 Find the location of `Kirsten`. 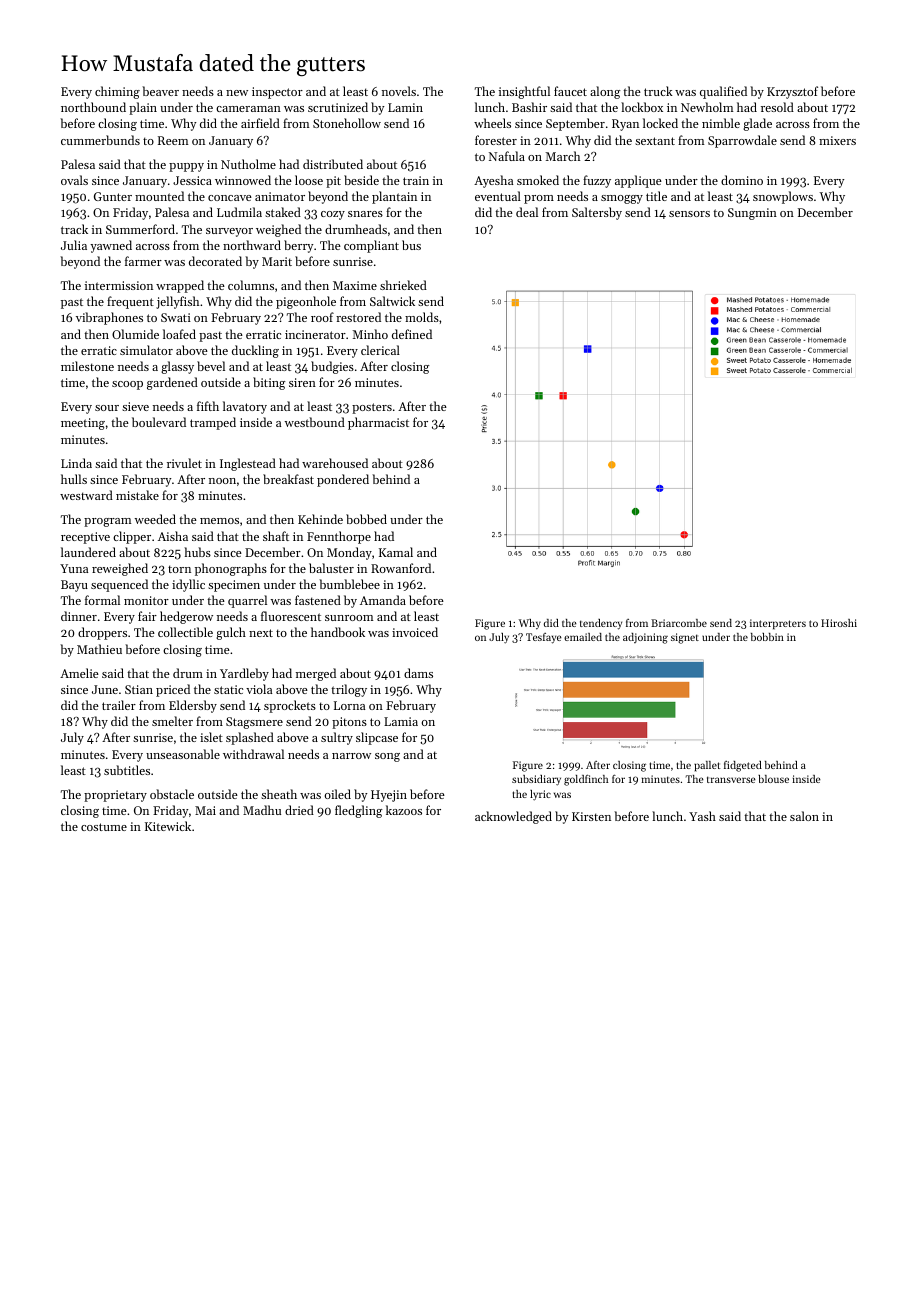

Kirsten is located at coordinates (591, 816).
